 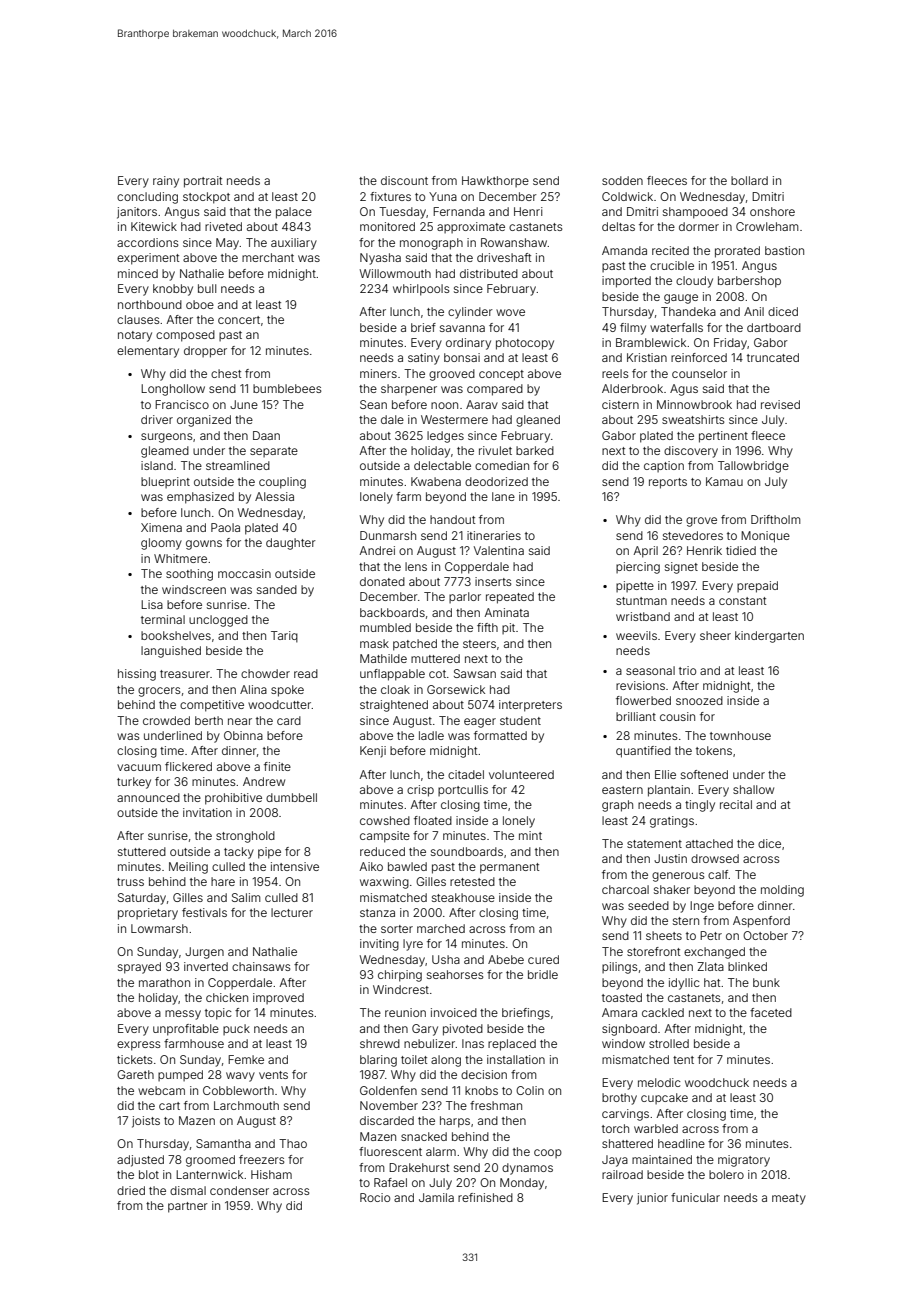 I want to click on freshman, so click(x=496, y=1105).
